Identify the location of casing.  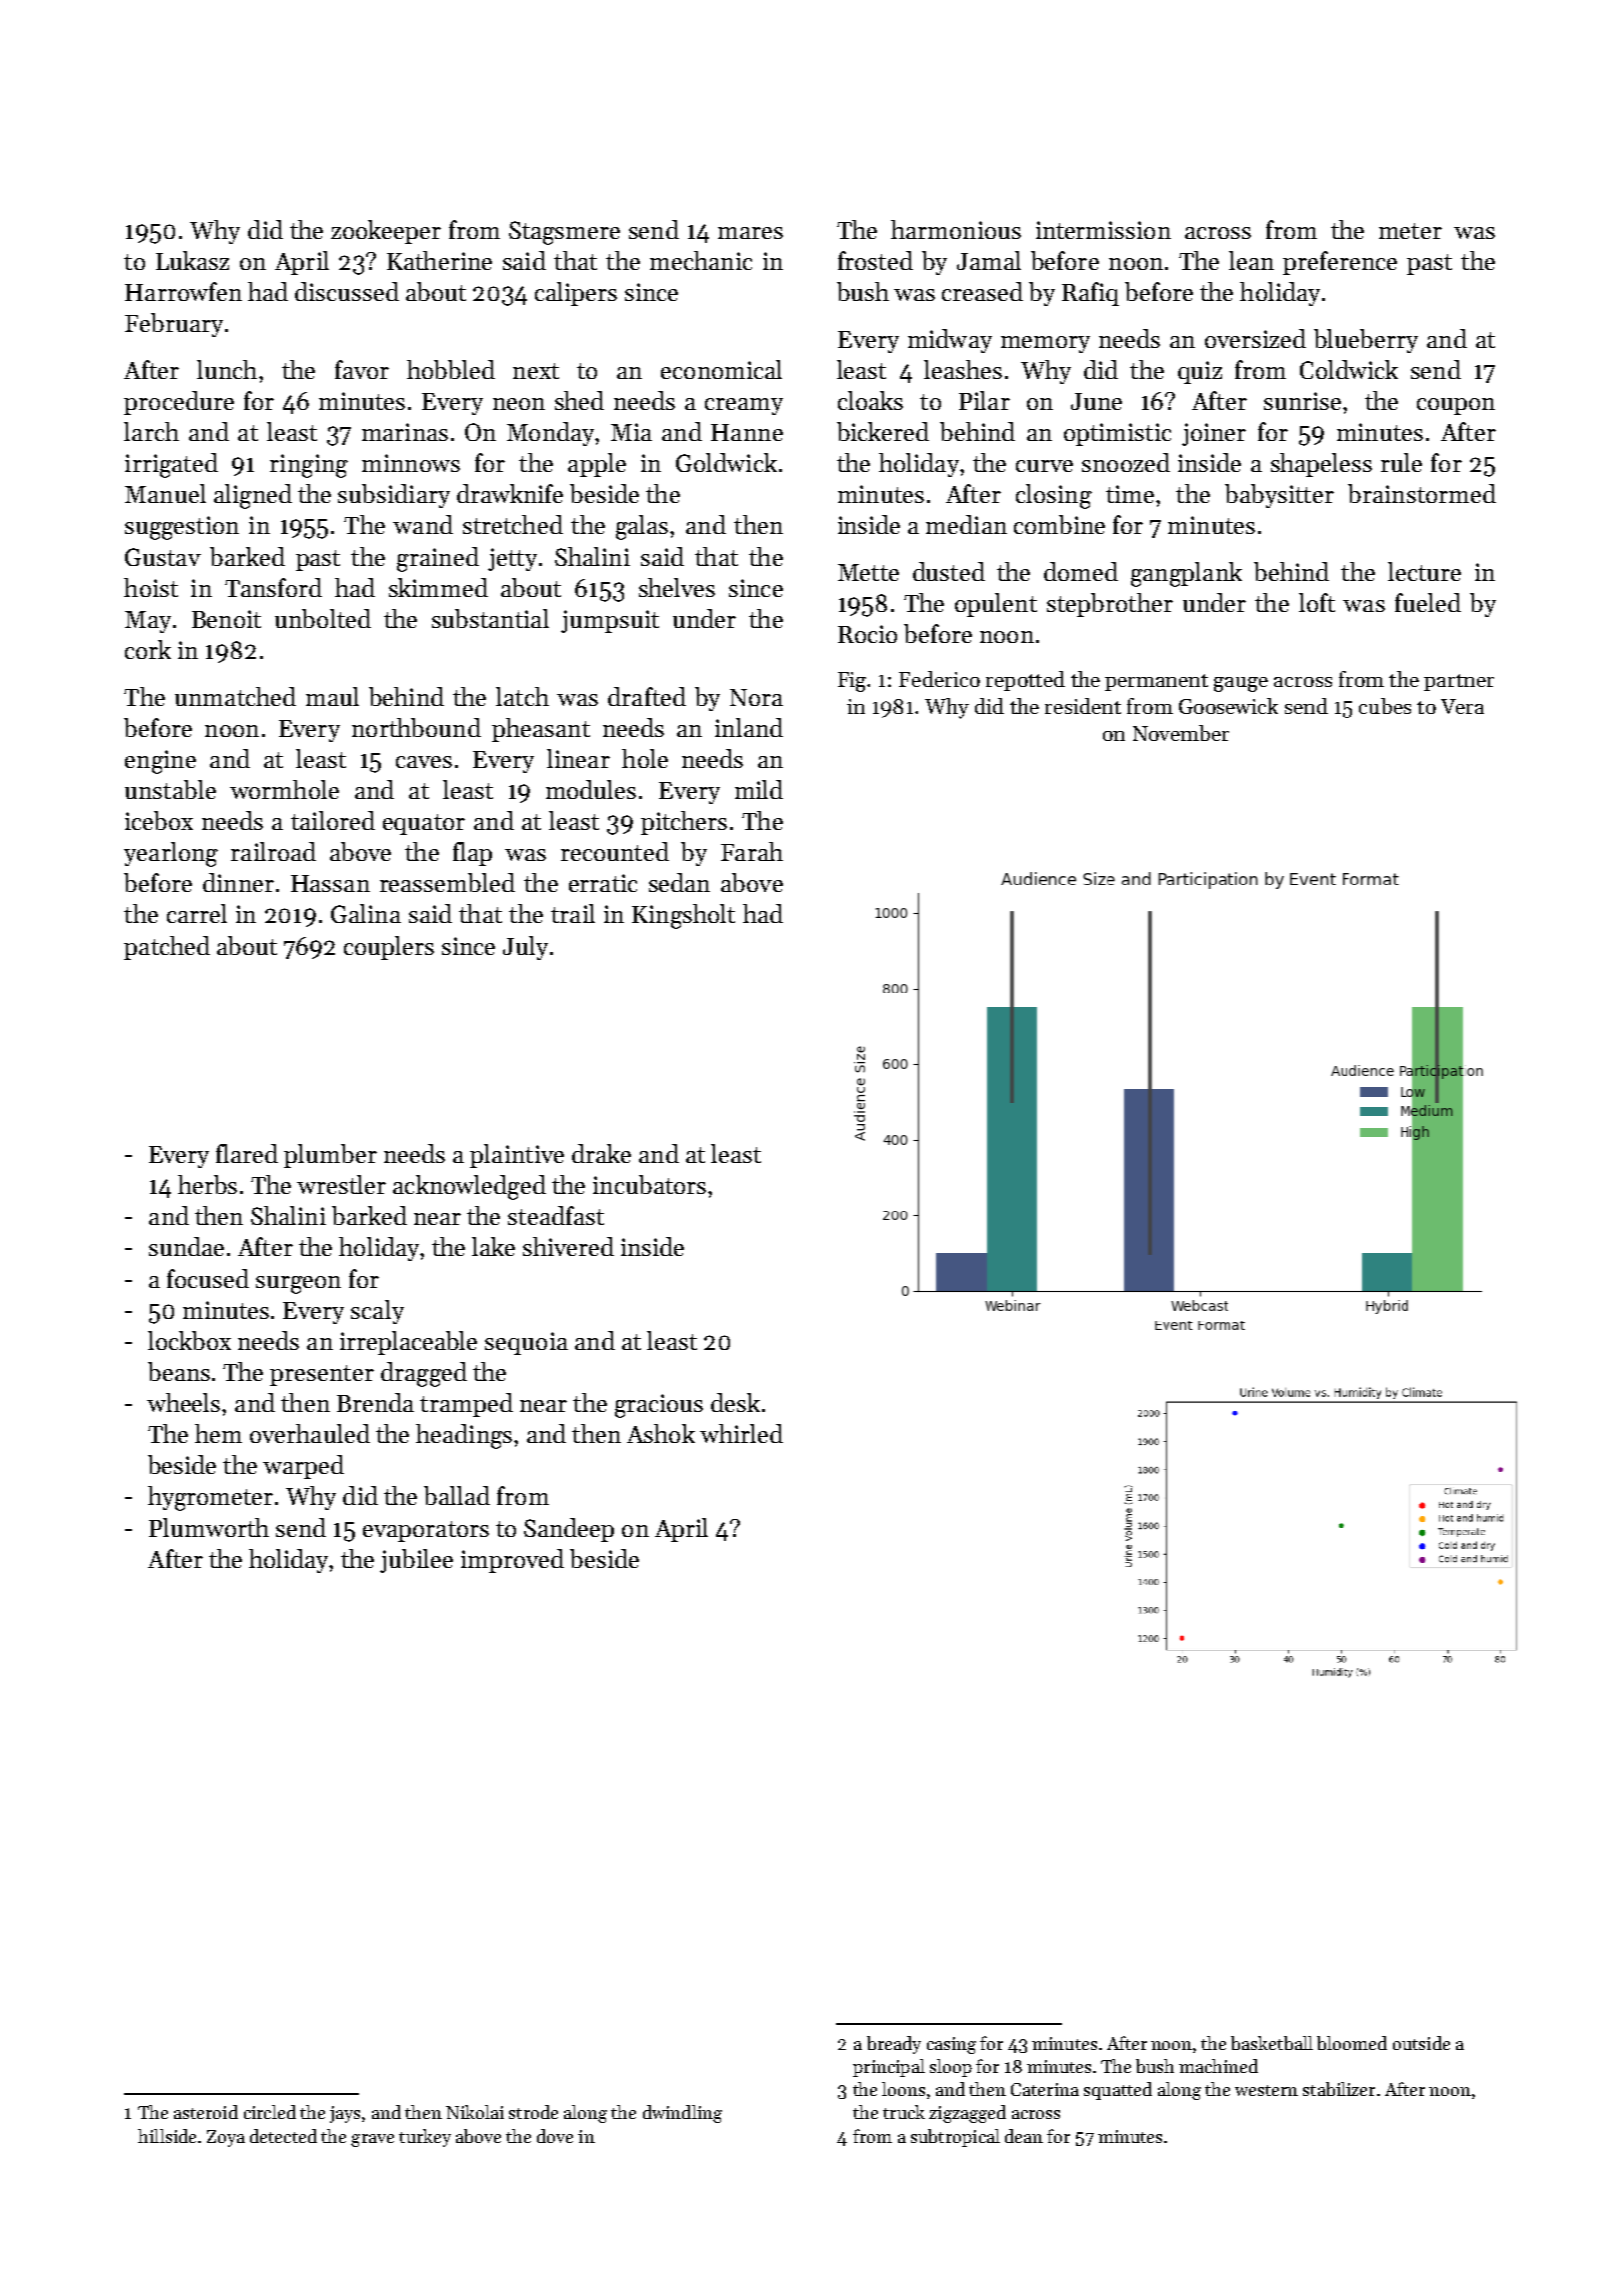
(951, 2045).
